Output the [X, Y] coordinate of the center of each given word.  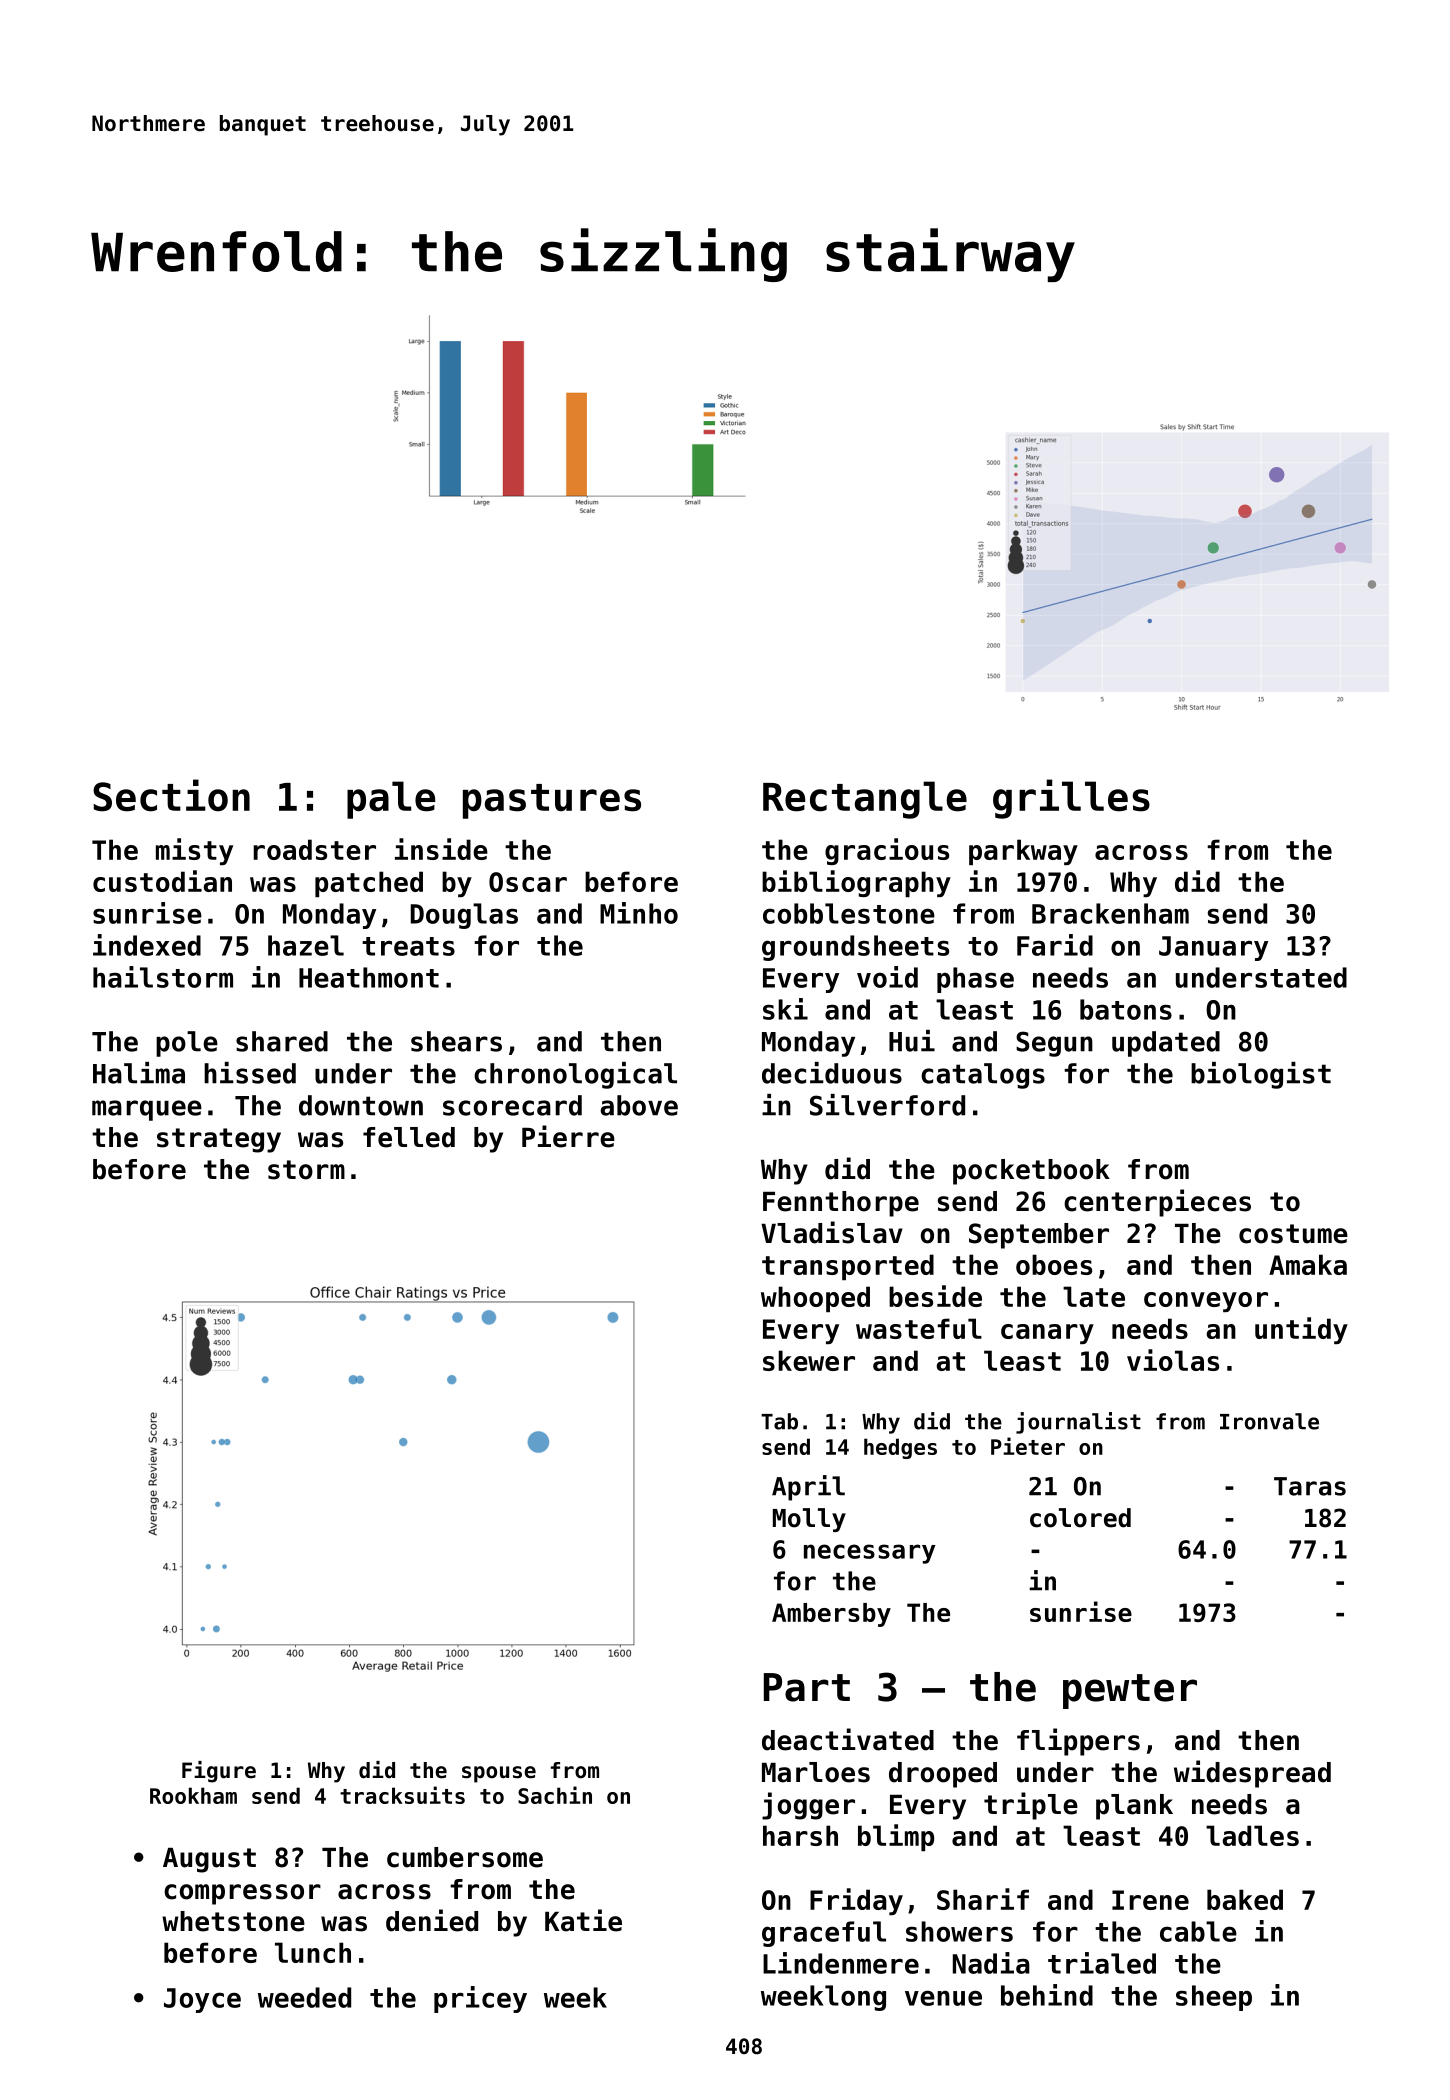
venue [943, 1998]
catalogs [983, 1076]
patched [369, 884]
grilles [1071, 799]
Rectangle [865, 800]
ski [785, 1009]
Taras [1310, 1486]
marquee [147, 1110]
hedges [900, 1448]
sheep [1214, 1998]
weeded [304, 1997]
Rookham [193, 1795]
